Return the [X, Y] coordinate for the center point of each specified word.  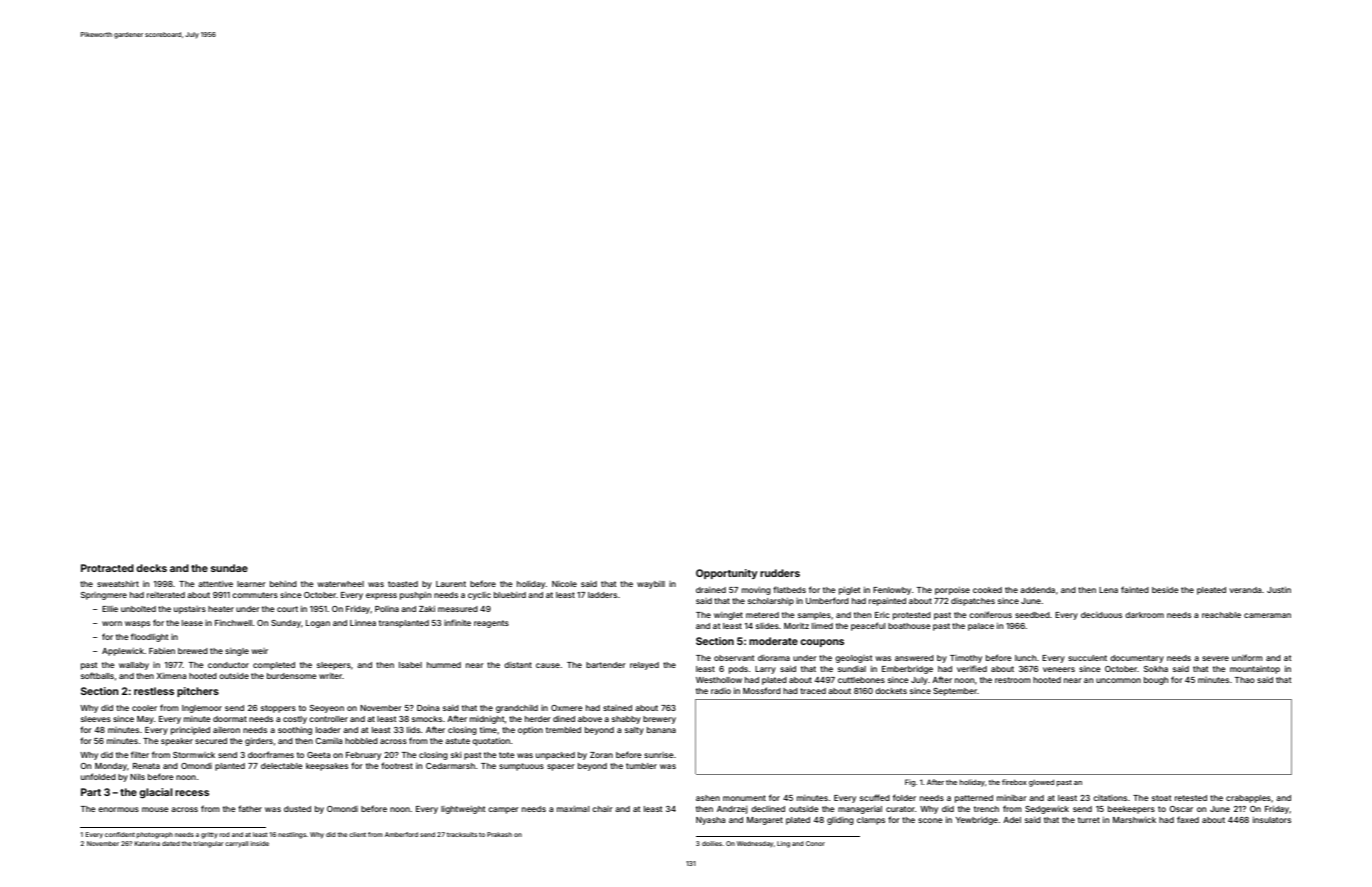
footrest [397, 765]
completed [274, 666]
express [381, 596]
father [250, 808]
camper [503, 810]
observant [734, 658]
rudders [780, 573]
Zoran [601, 755]
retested [1191, 798]
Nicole [564, 584]
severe [1215, 658]
